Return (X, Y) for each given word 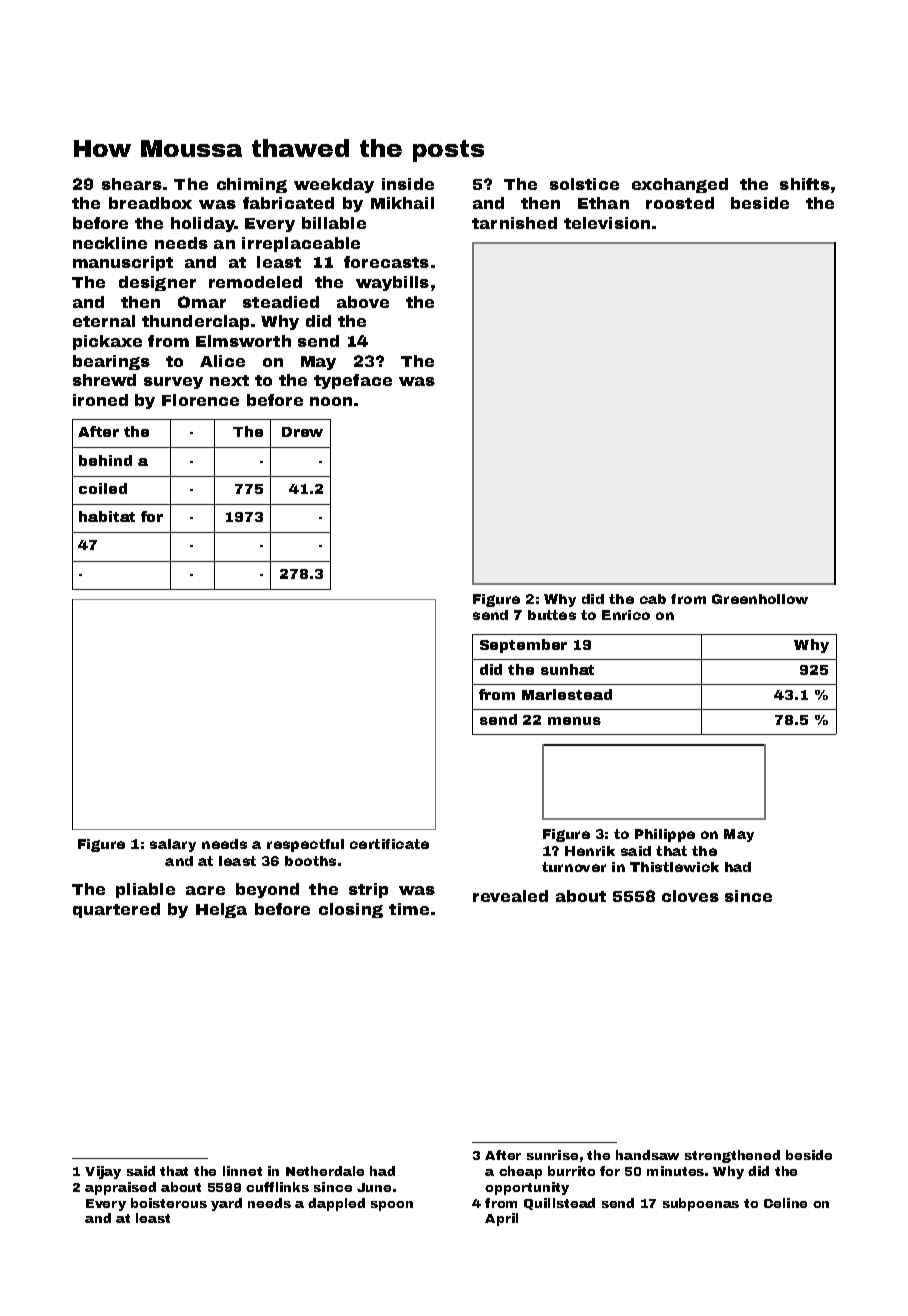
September (523, 646)
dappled (336, 1204)
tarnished (514, 223)
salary (173, 845)
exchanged (680, 185)
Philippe (665, 835)
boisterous (169, 1203)
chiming (252, 185)
